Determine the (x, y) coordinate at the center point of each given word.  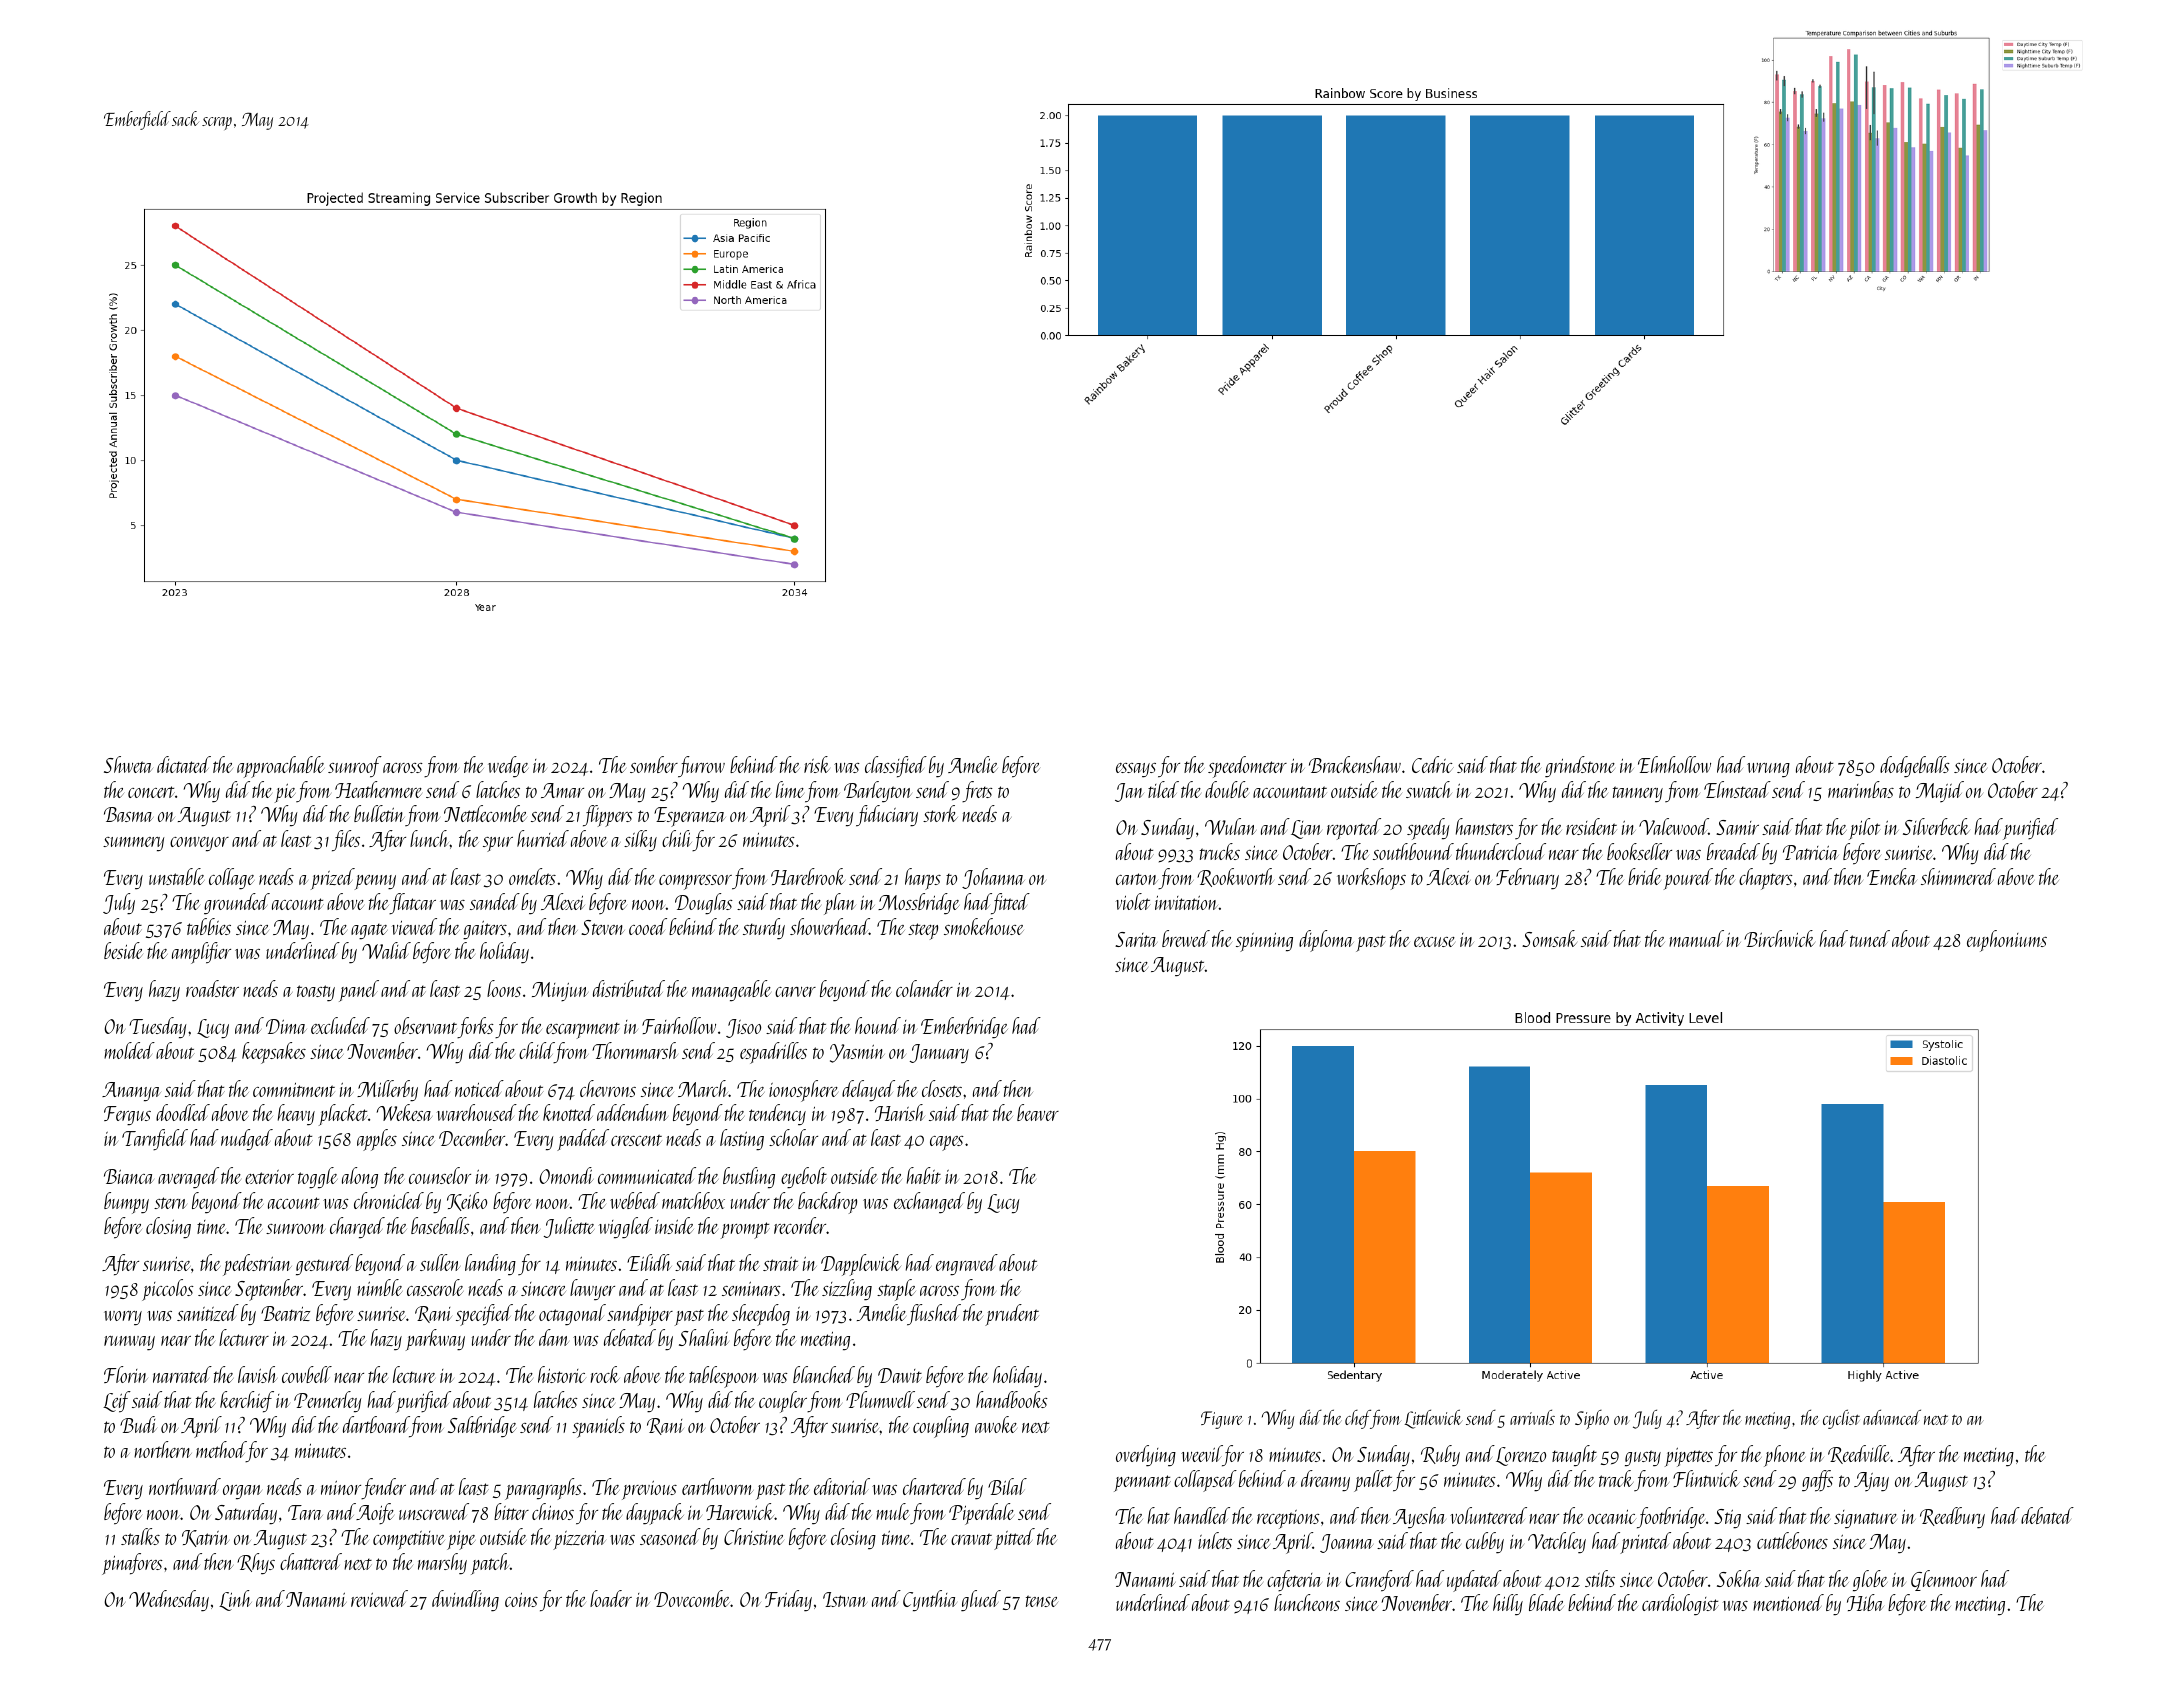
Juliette (569, 1227)
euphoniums (2007, 941)
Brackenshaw (1355, 764)
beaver (1038, 1112)
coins (521, 1600)
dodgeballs (1915, 767)
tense (1042, 1601)
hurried (543, 838)
